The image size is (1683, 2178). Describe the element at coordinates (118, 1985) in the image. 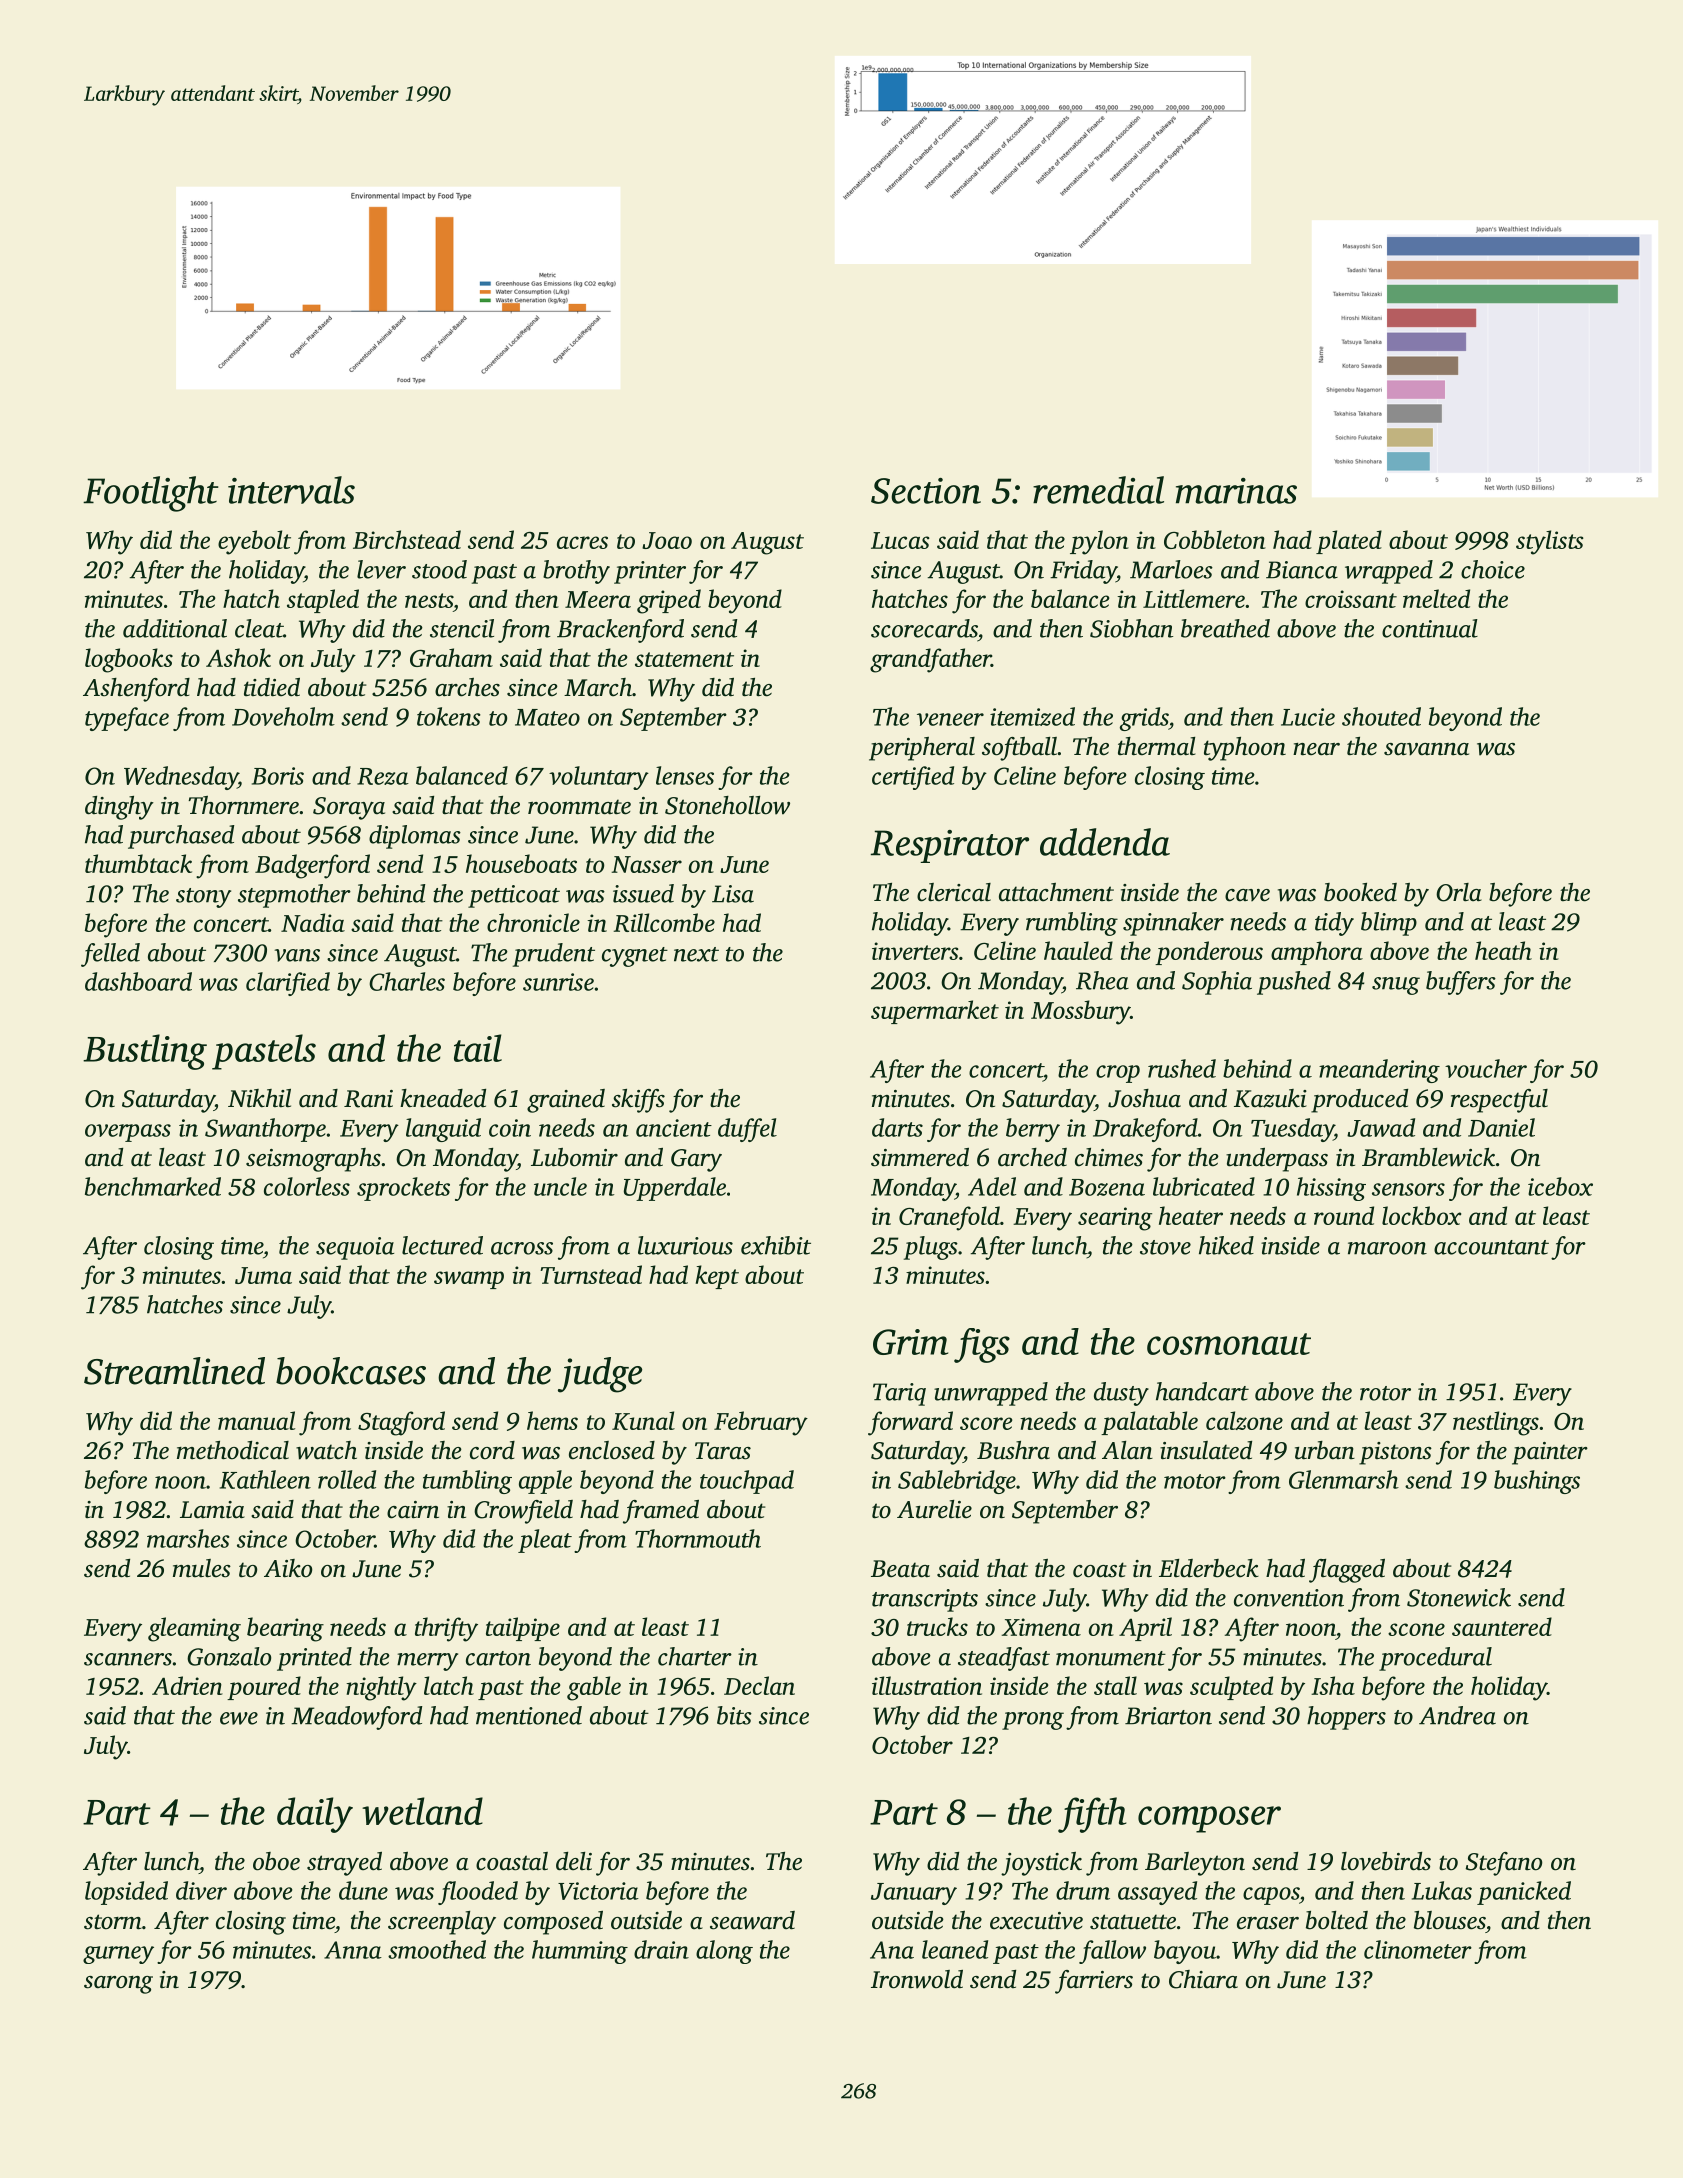

I see `sarong` at that location.
